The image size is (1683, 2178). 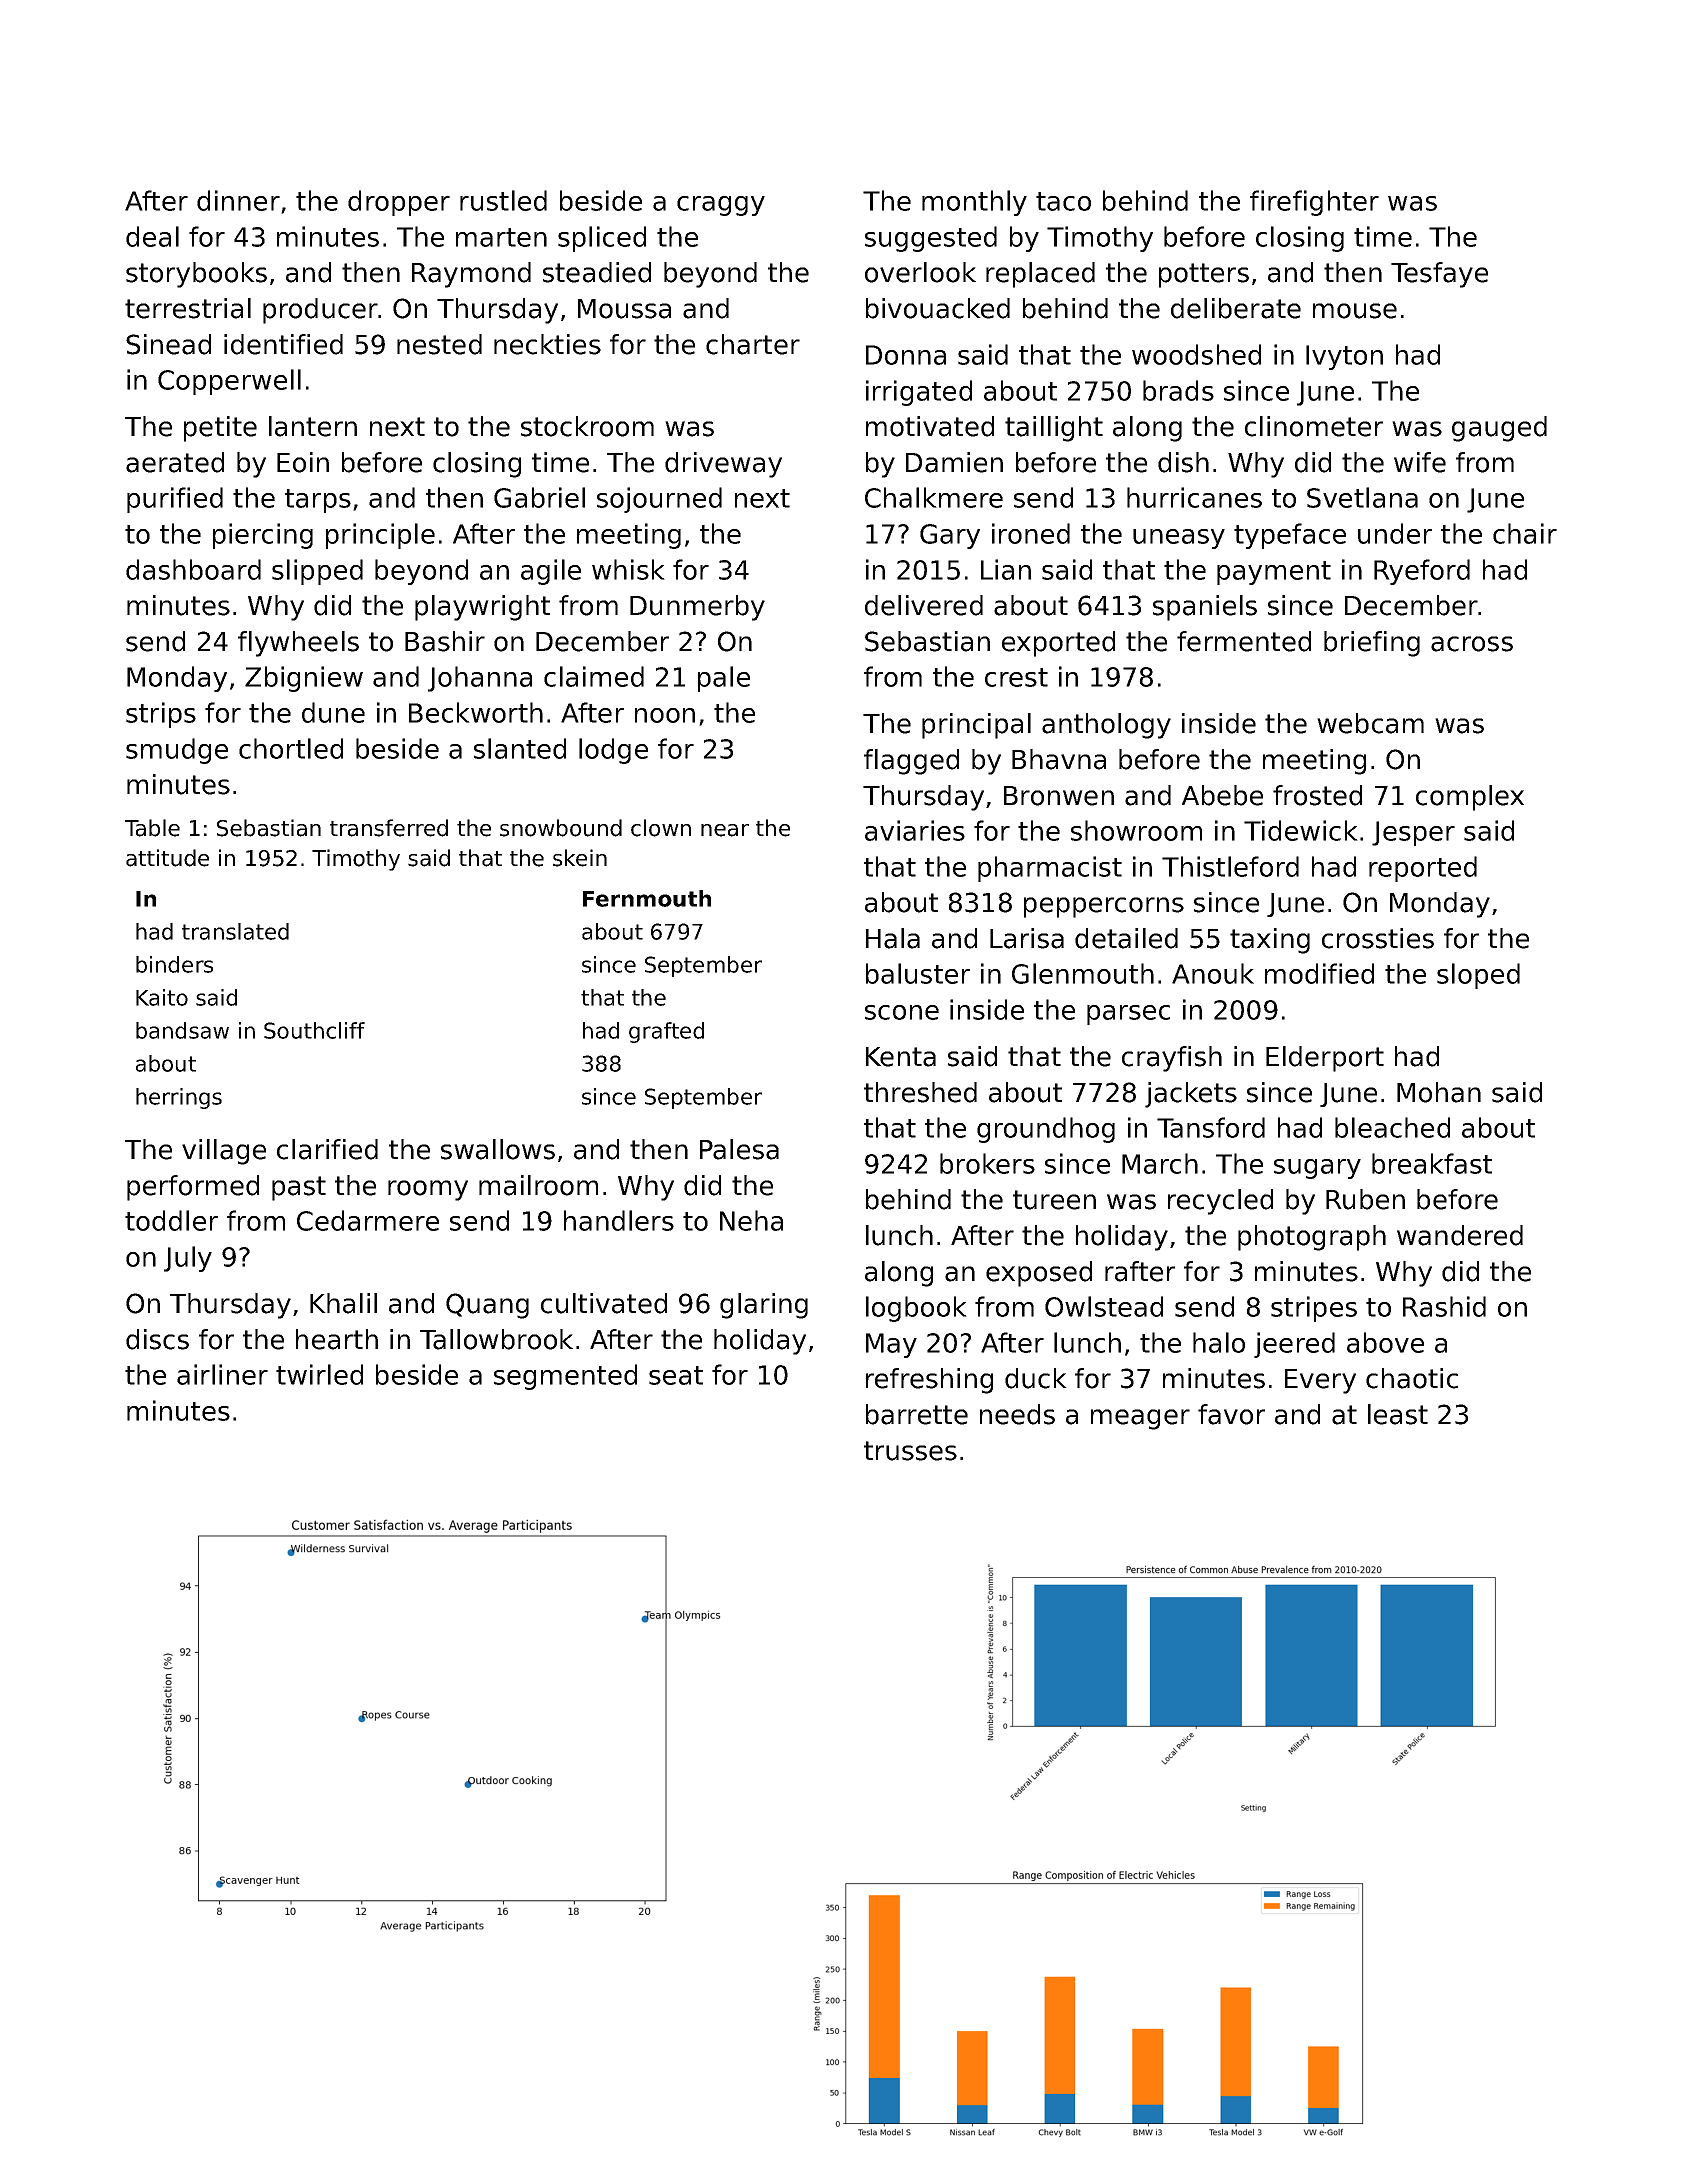 What do you see at coordinates (580, 858) in the page?
I see `skein` at bounding box center [580, 858].
